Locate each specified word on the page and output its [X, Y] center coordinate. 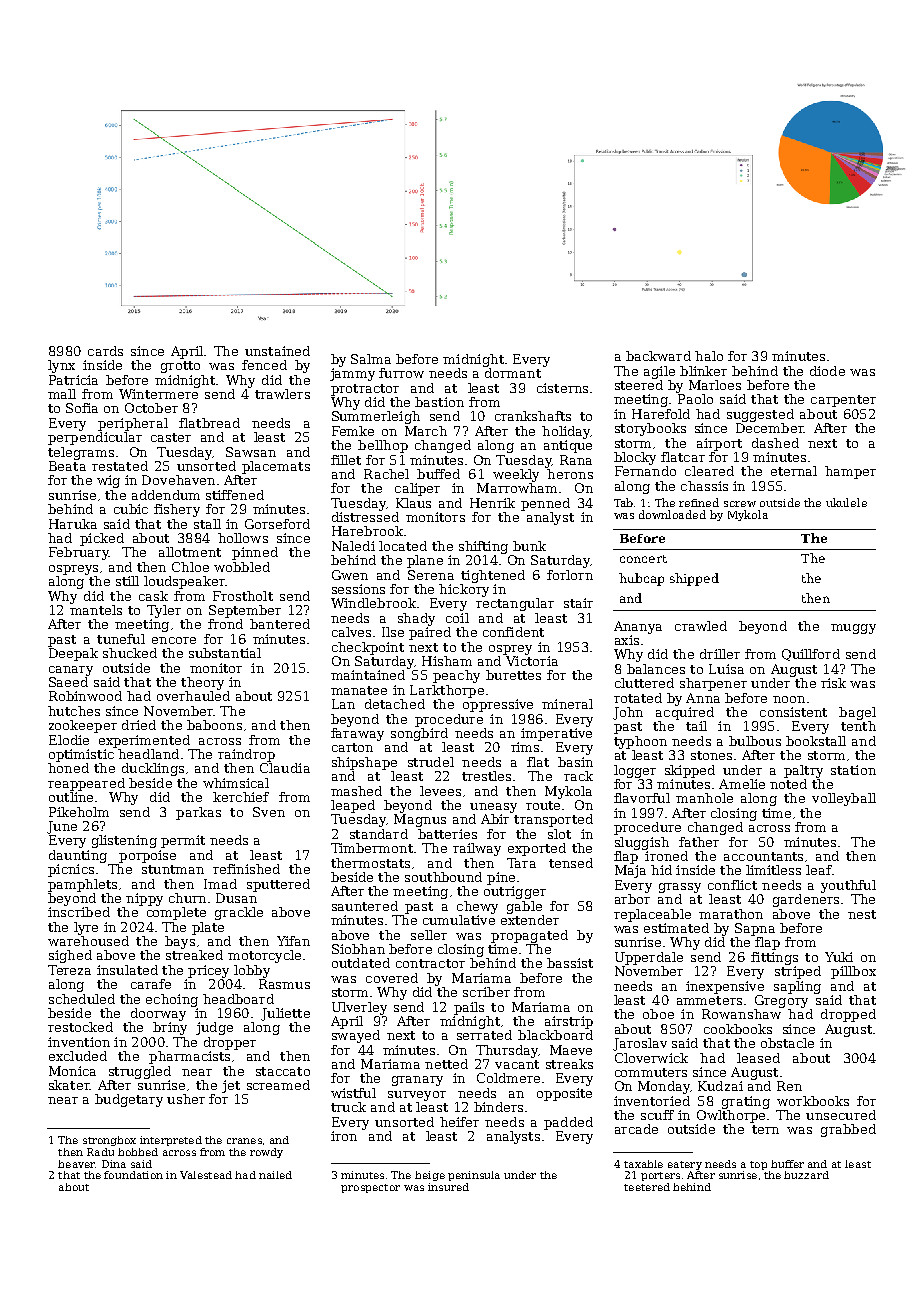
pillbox [853, 972]
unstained [277, 351]
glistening [124, 841]
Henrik [492, 503]
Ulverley [359, 1008]
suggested [760, 415]
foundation [133, 1175]
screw [740, 504]
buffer [787, 1164]
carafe [151, 984]
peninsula [474, 1176]
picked [102, 539]
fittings [774, 958]
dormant [513, 373]
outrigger [515, 892]
